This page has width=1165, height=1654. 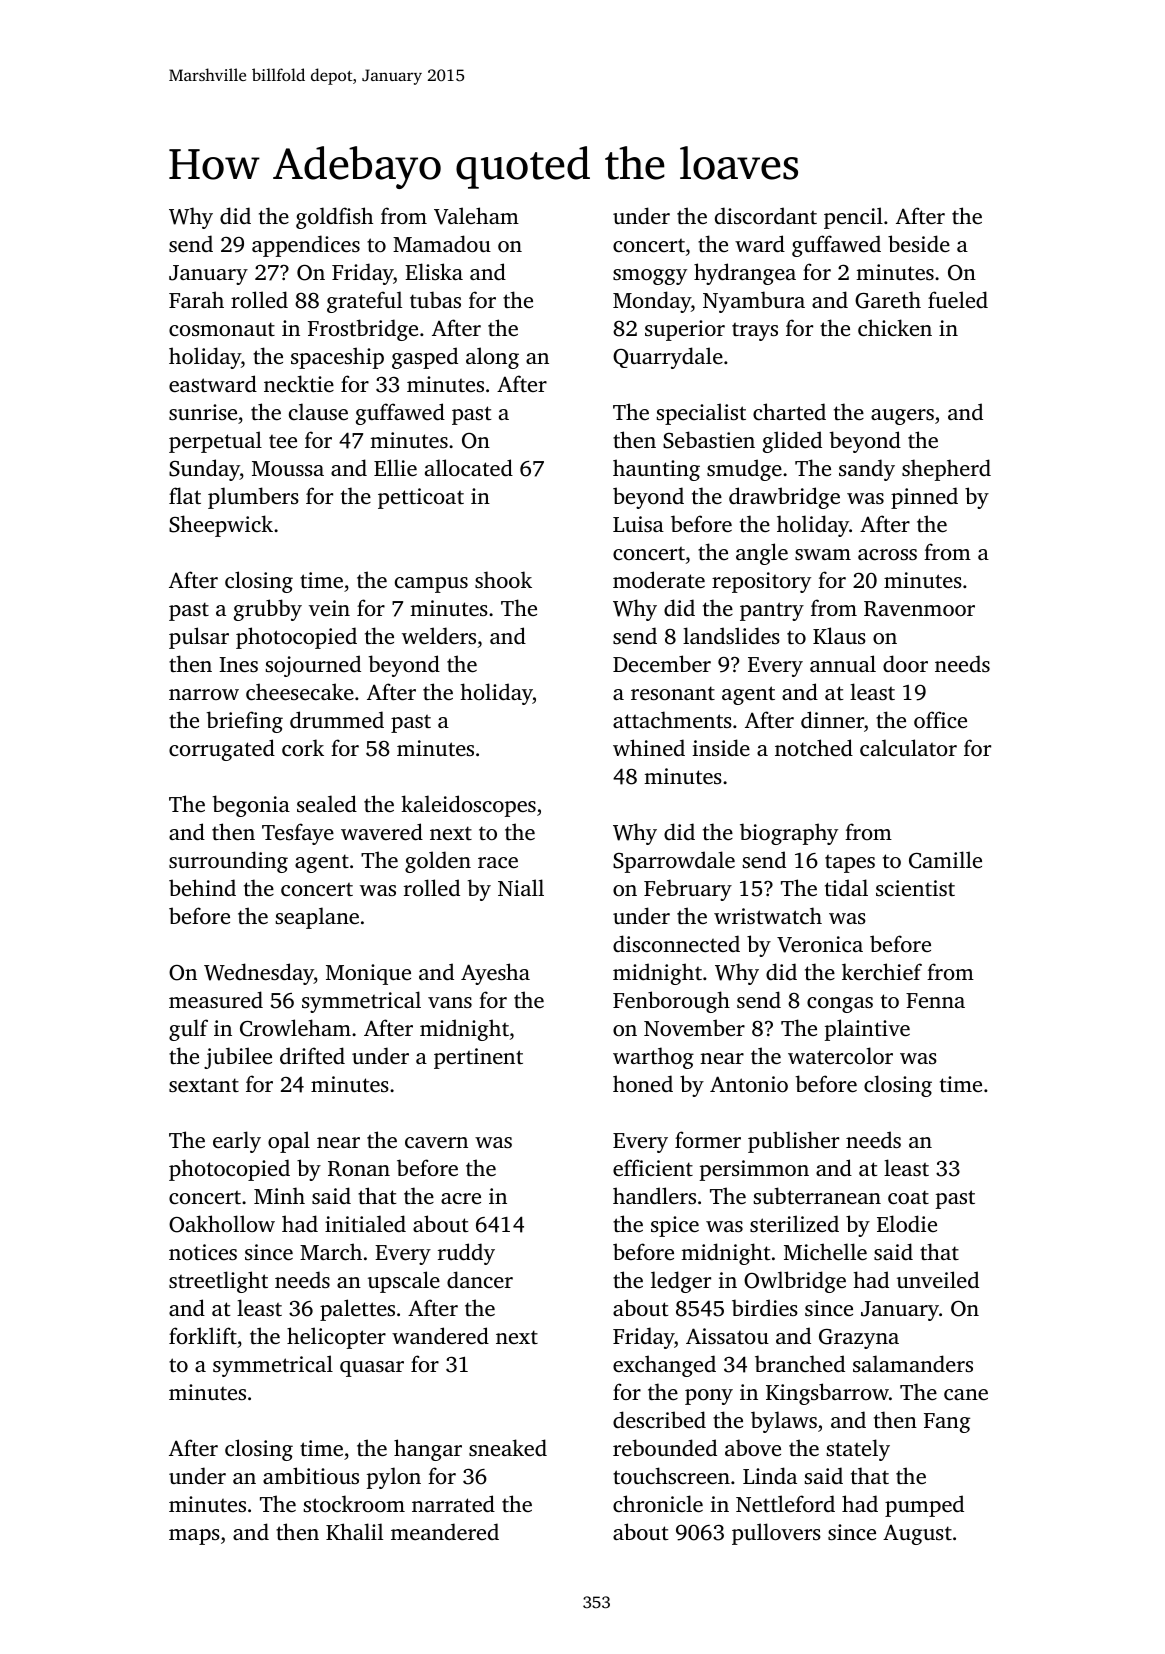 I want to click on allocated, so click(x=469, y=467).
